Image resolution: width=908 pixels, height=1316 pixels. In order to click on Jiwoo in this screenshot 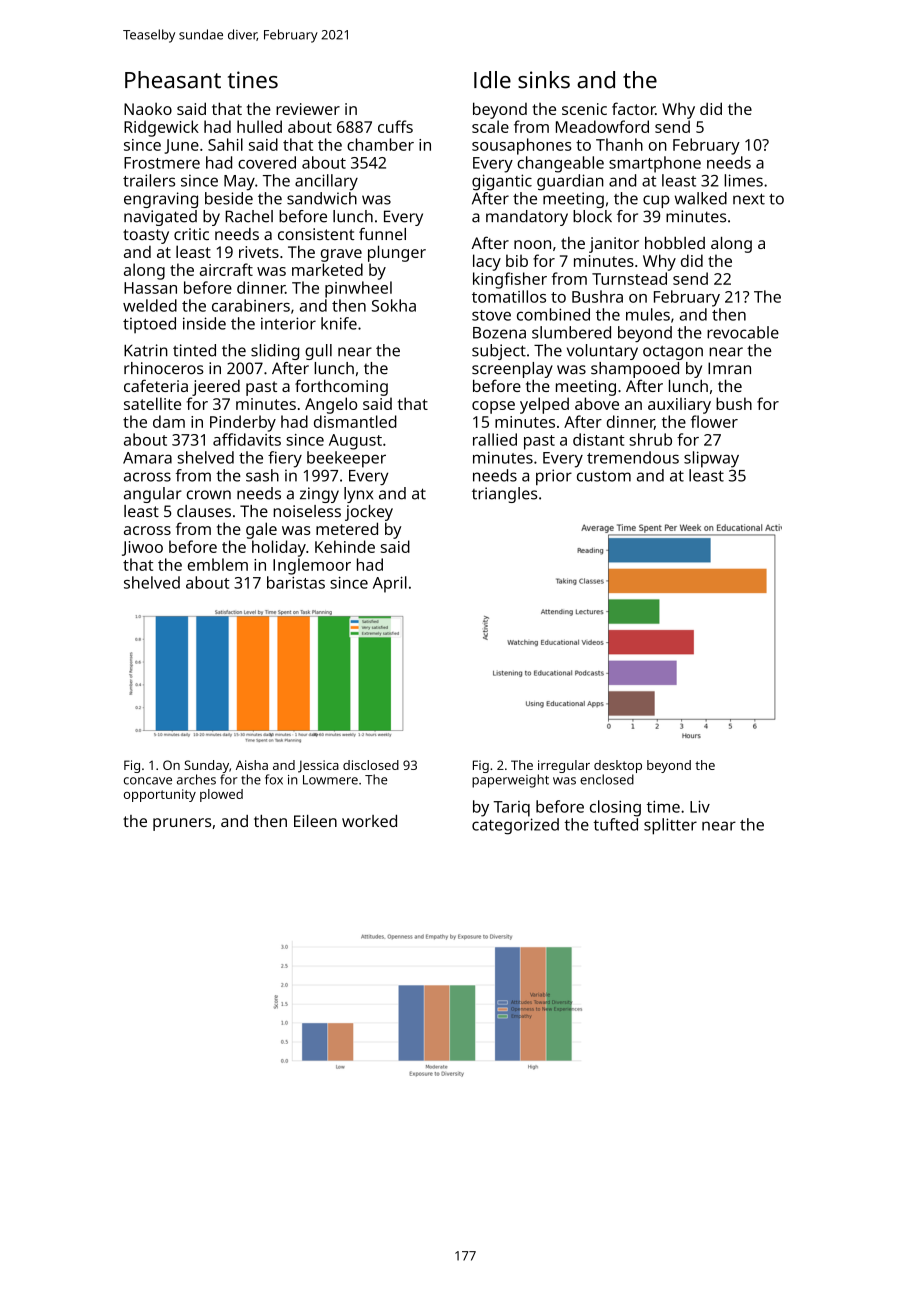, I will do `click(142, 548)`.
